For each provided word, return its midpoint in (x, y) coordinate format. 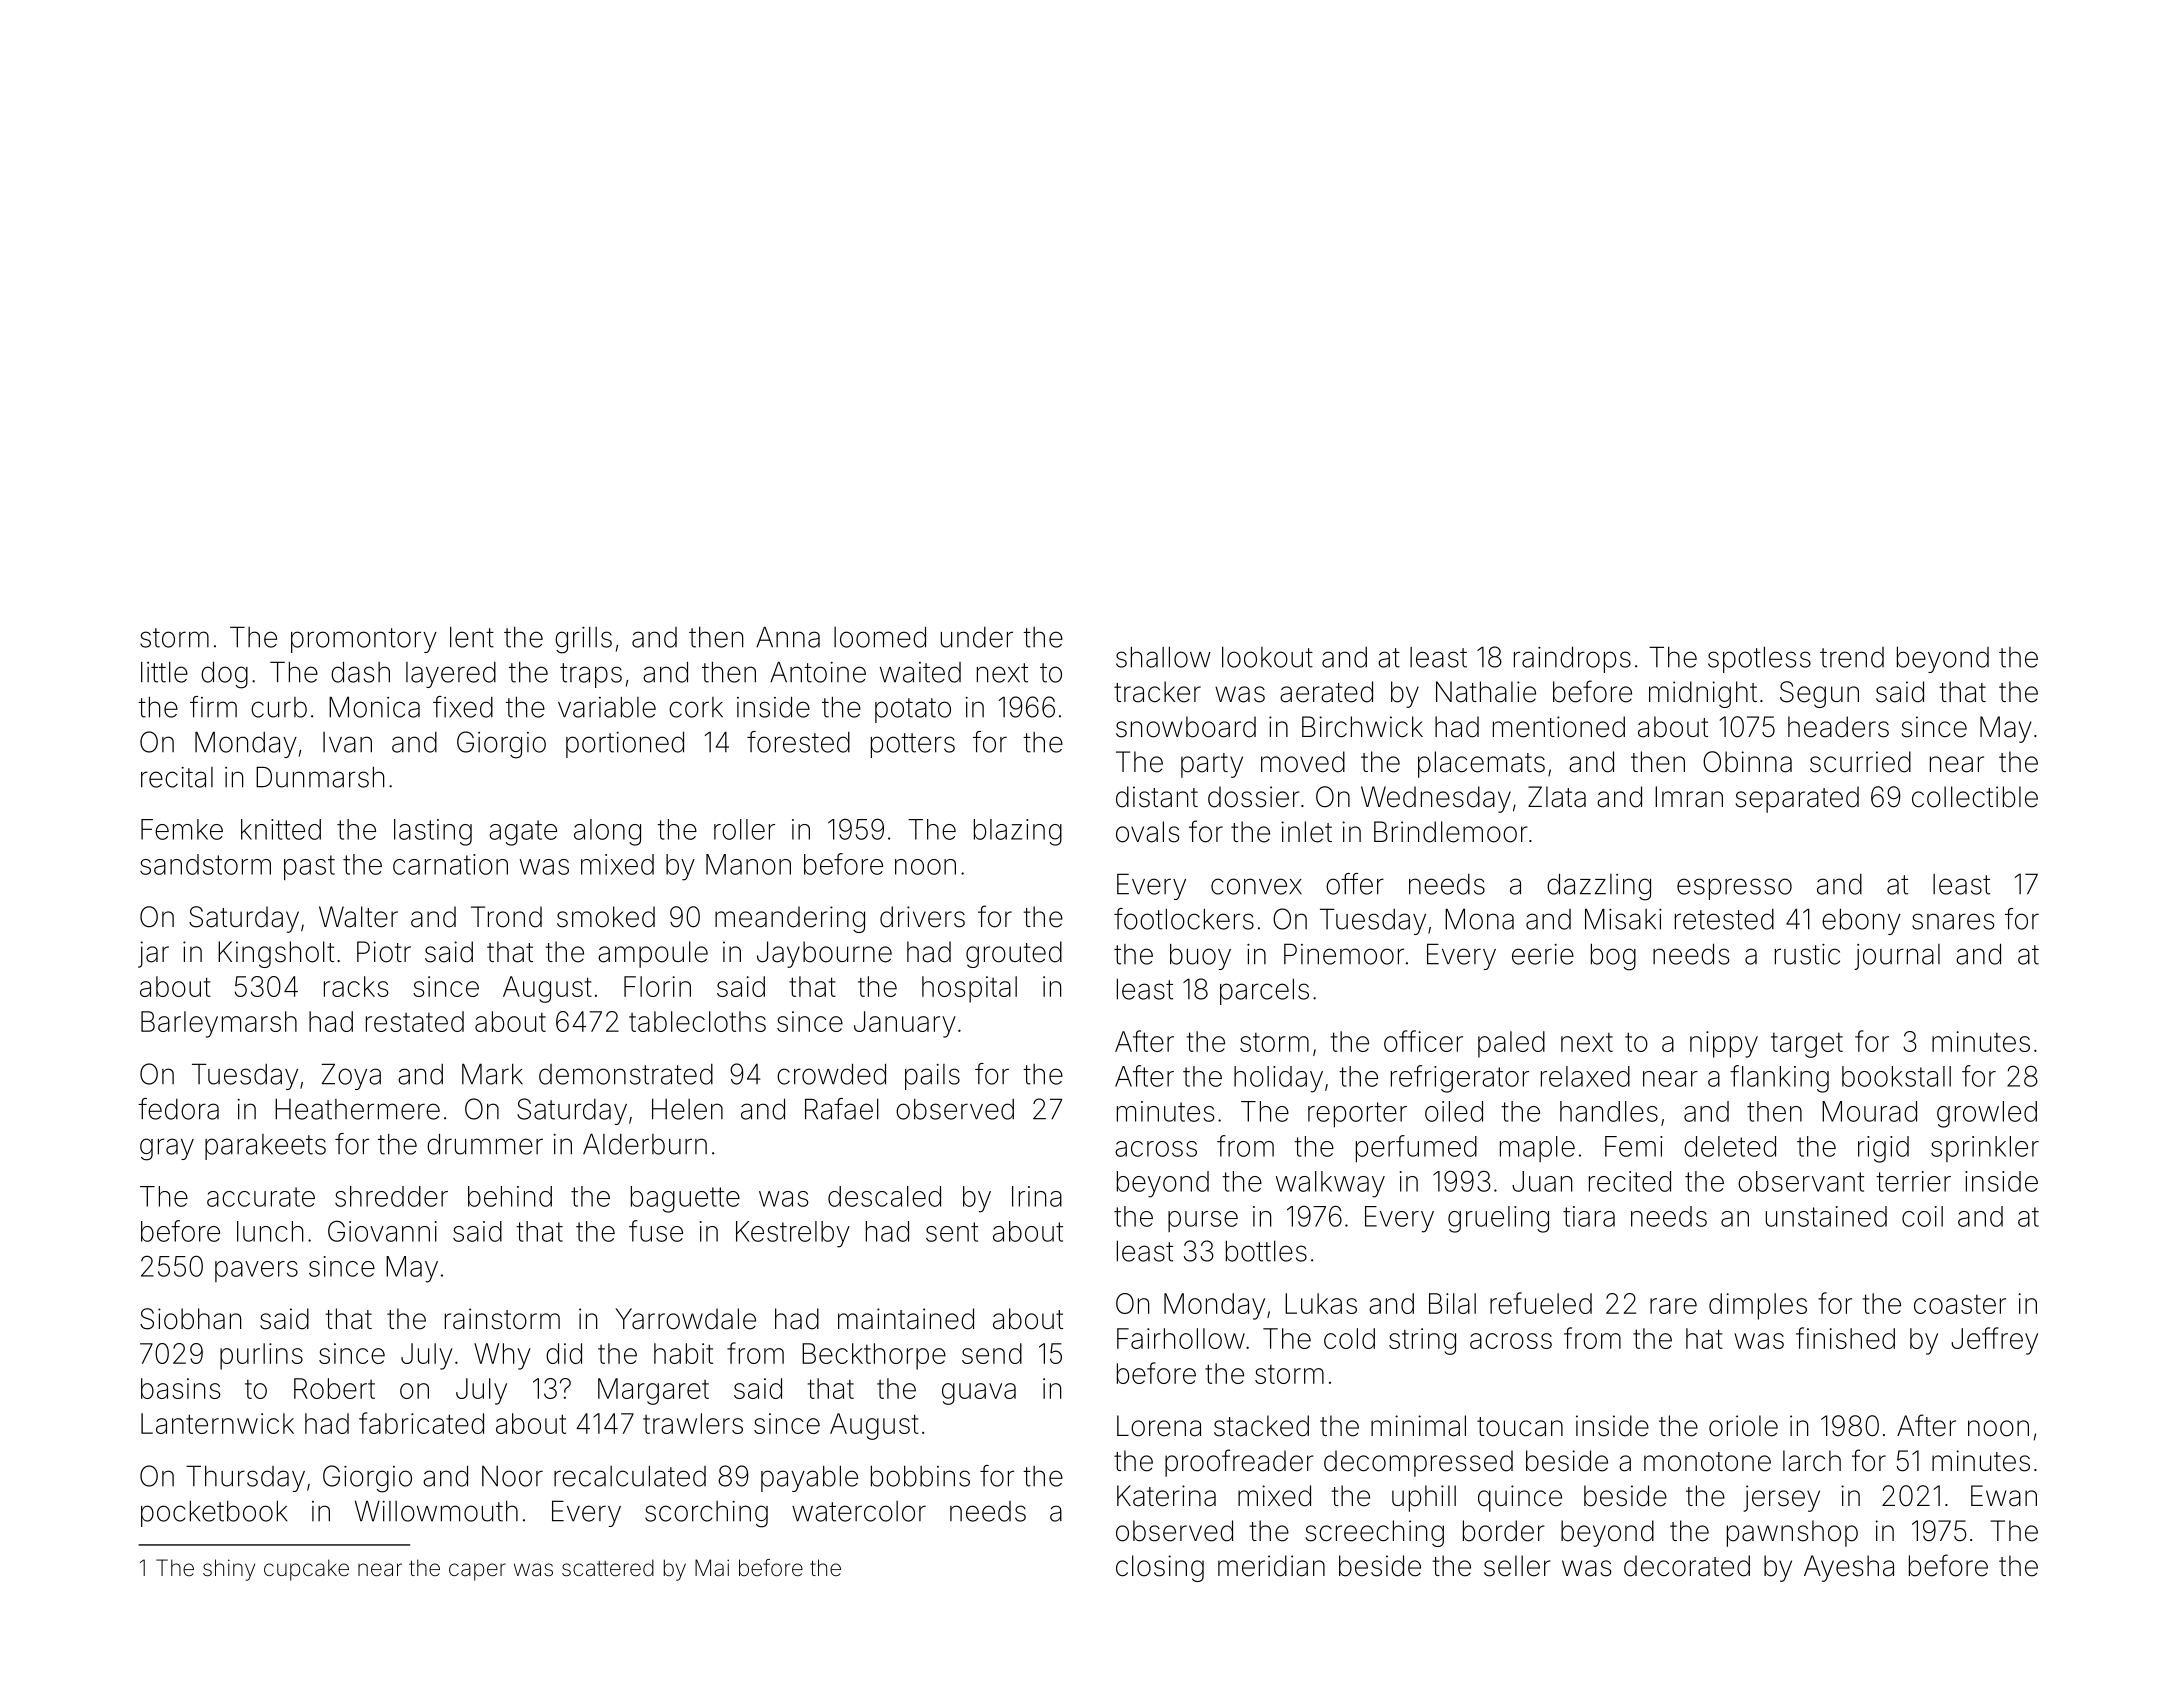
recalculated (630, 1476)
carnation (450, 864)
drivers (922, 917)
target (1807, 1045)
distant (1157, 797)
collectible (1975, 797)
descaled (884, 1196)
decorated (1687, 1566)
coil (1922, 1216)
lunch (270, 1231)
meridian (1271, 1566)
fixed (463, 707)
